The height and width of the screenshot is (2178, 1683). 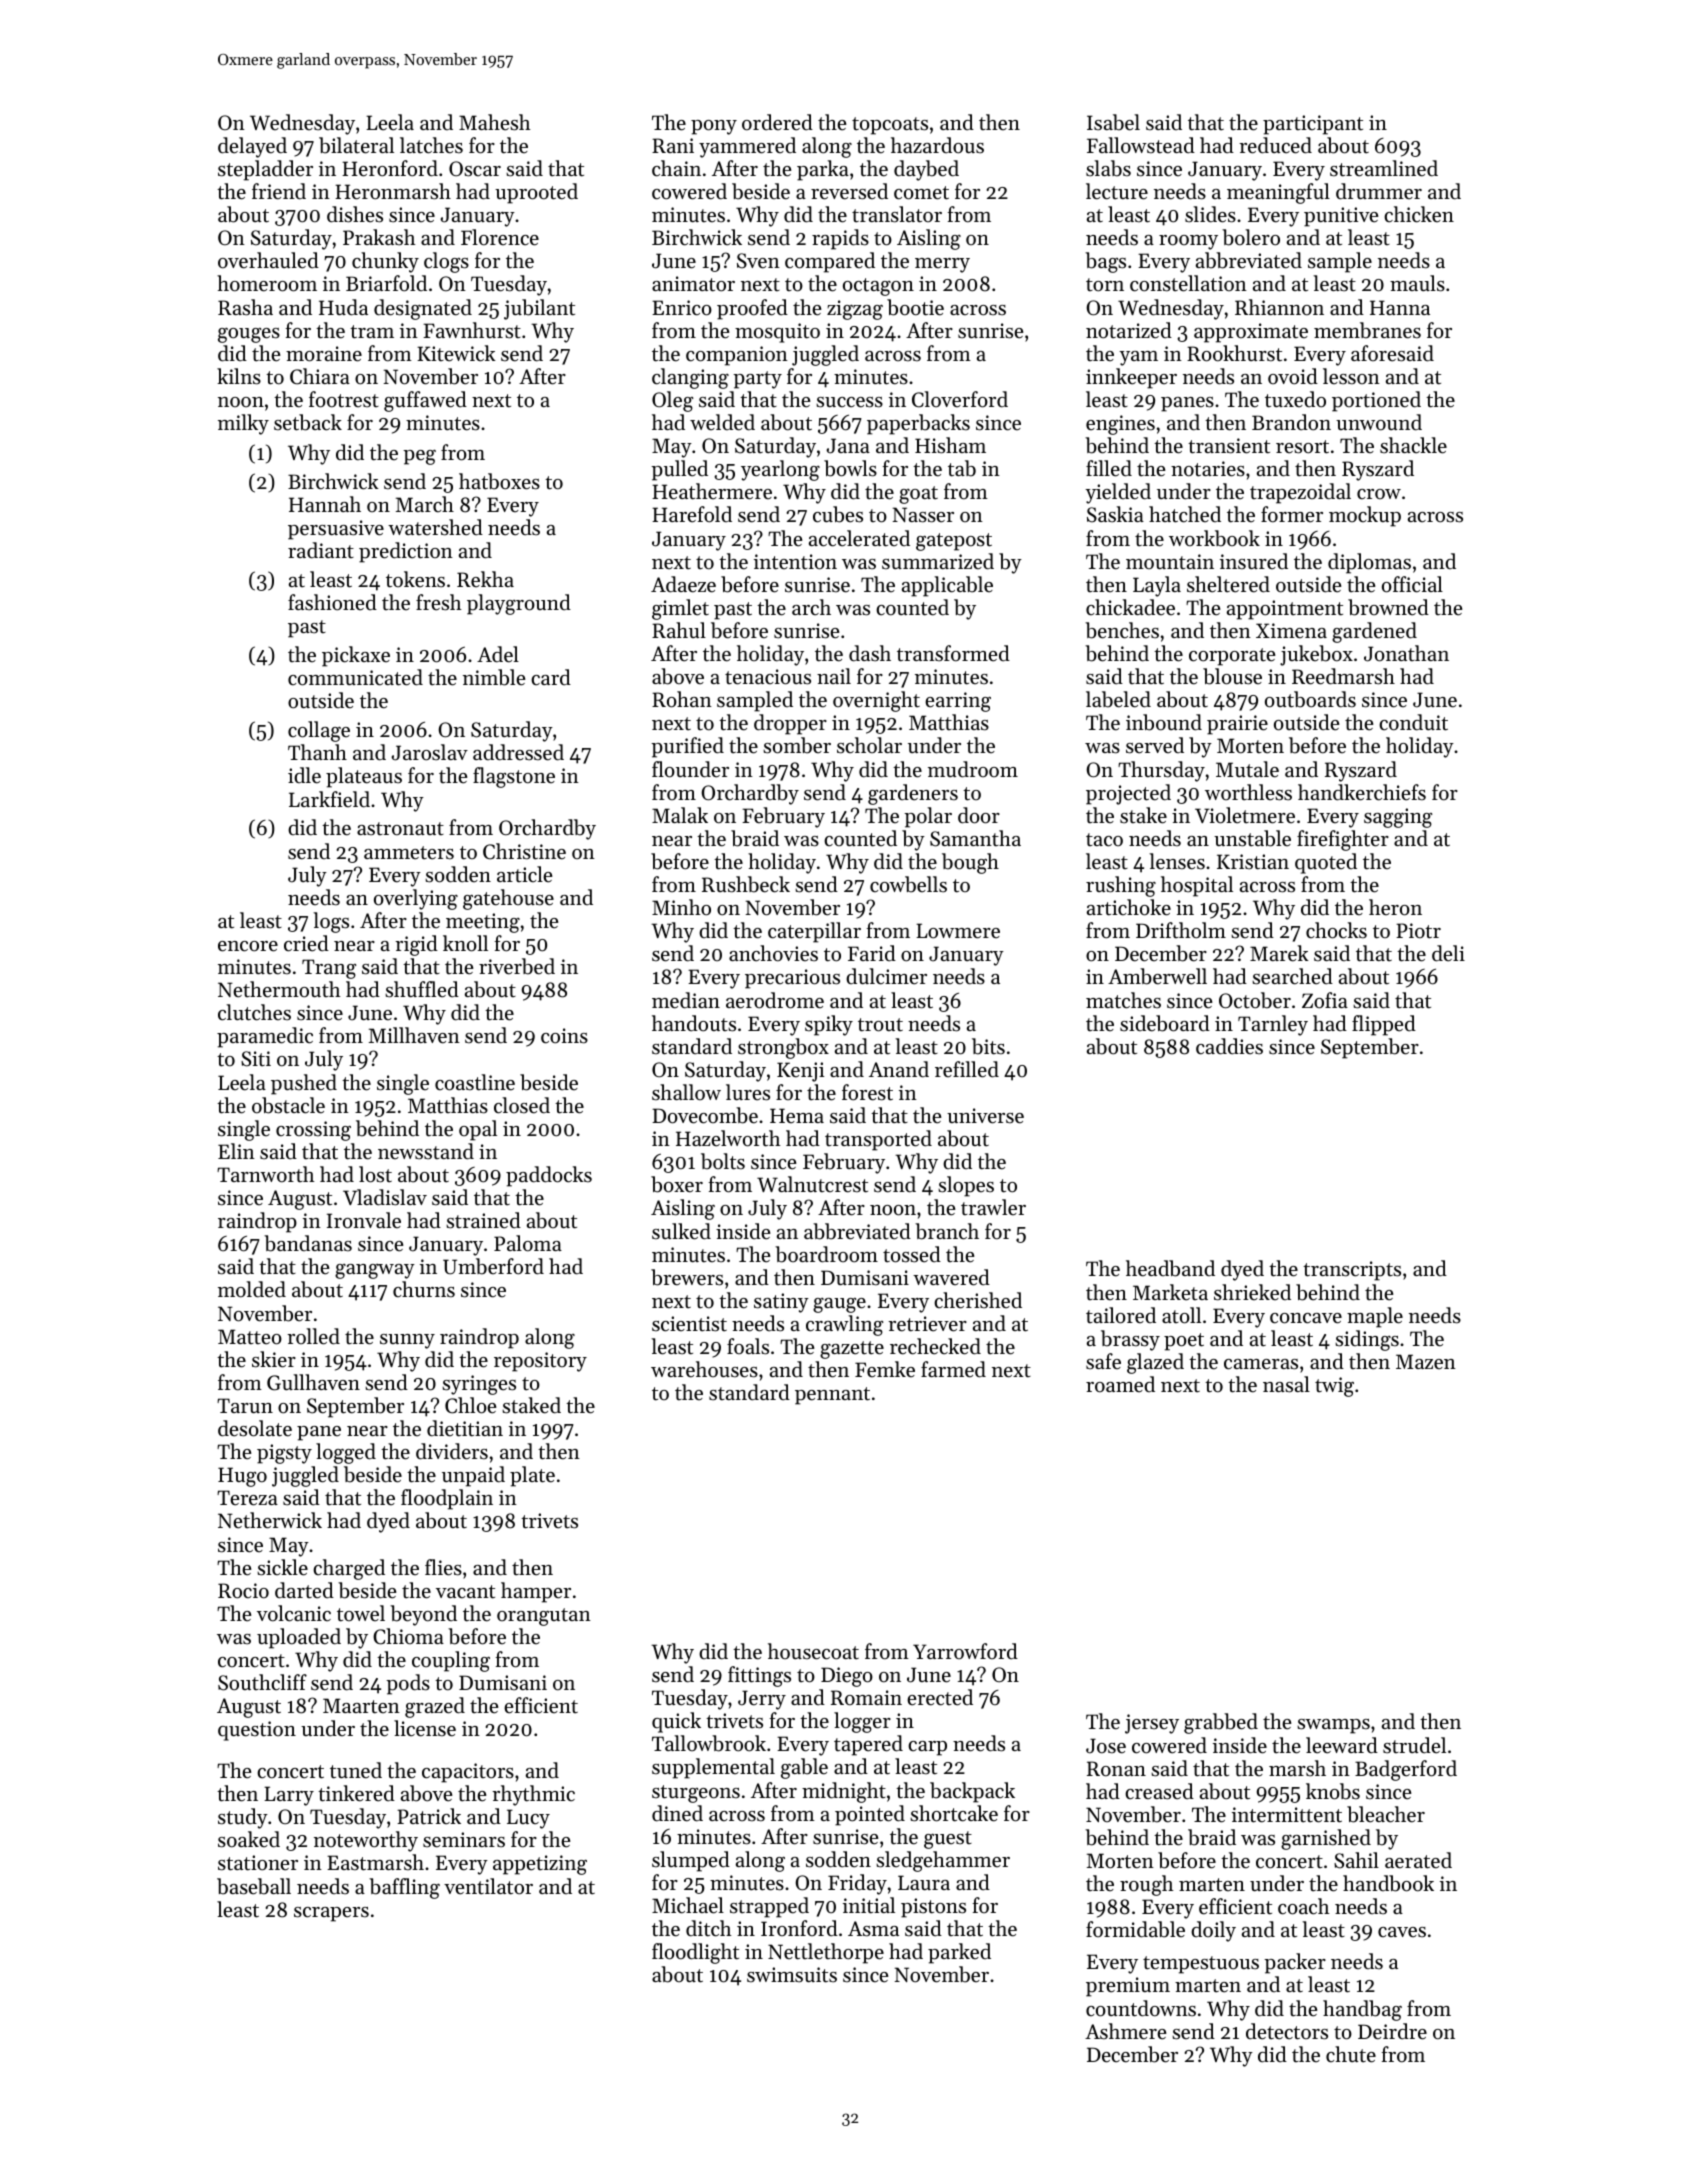 I want to click on applicable, so click(x=947, y=586).
